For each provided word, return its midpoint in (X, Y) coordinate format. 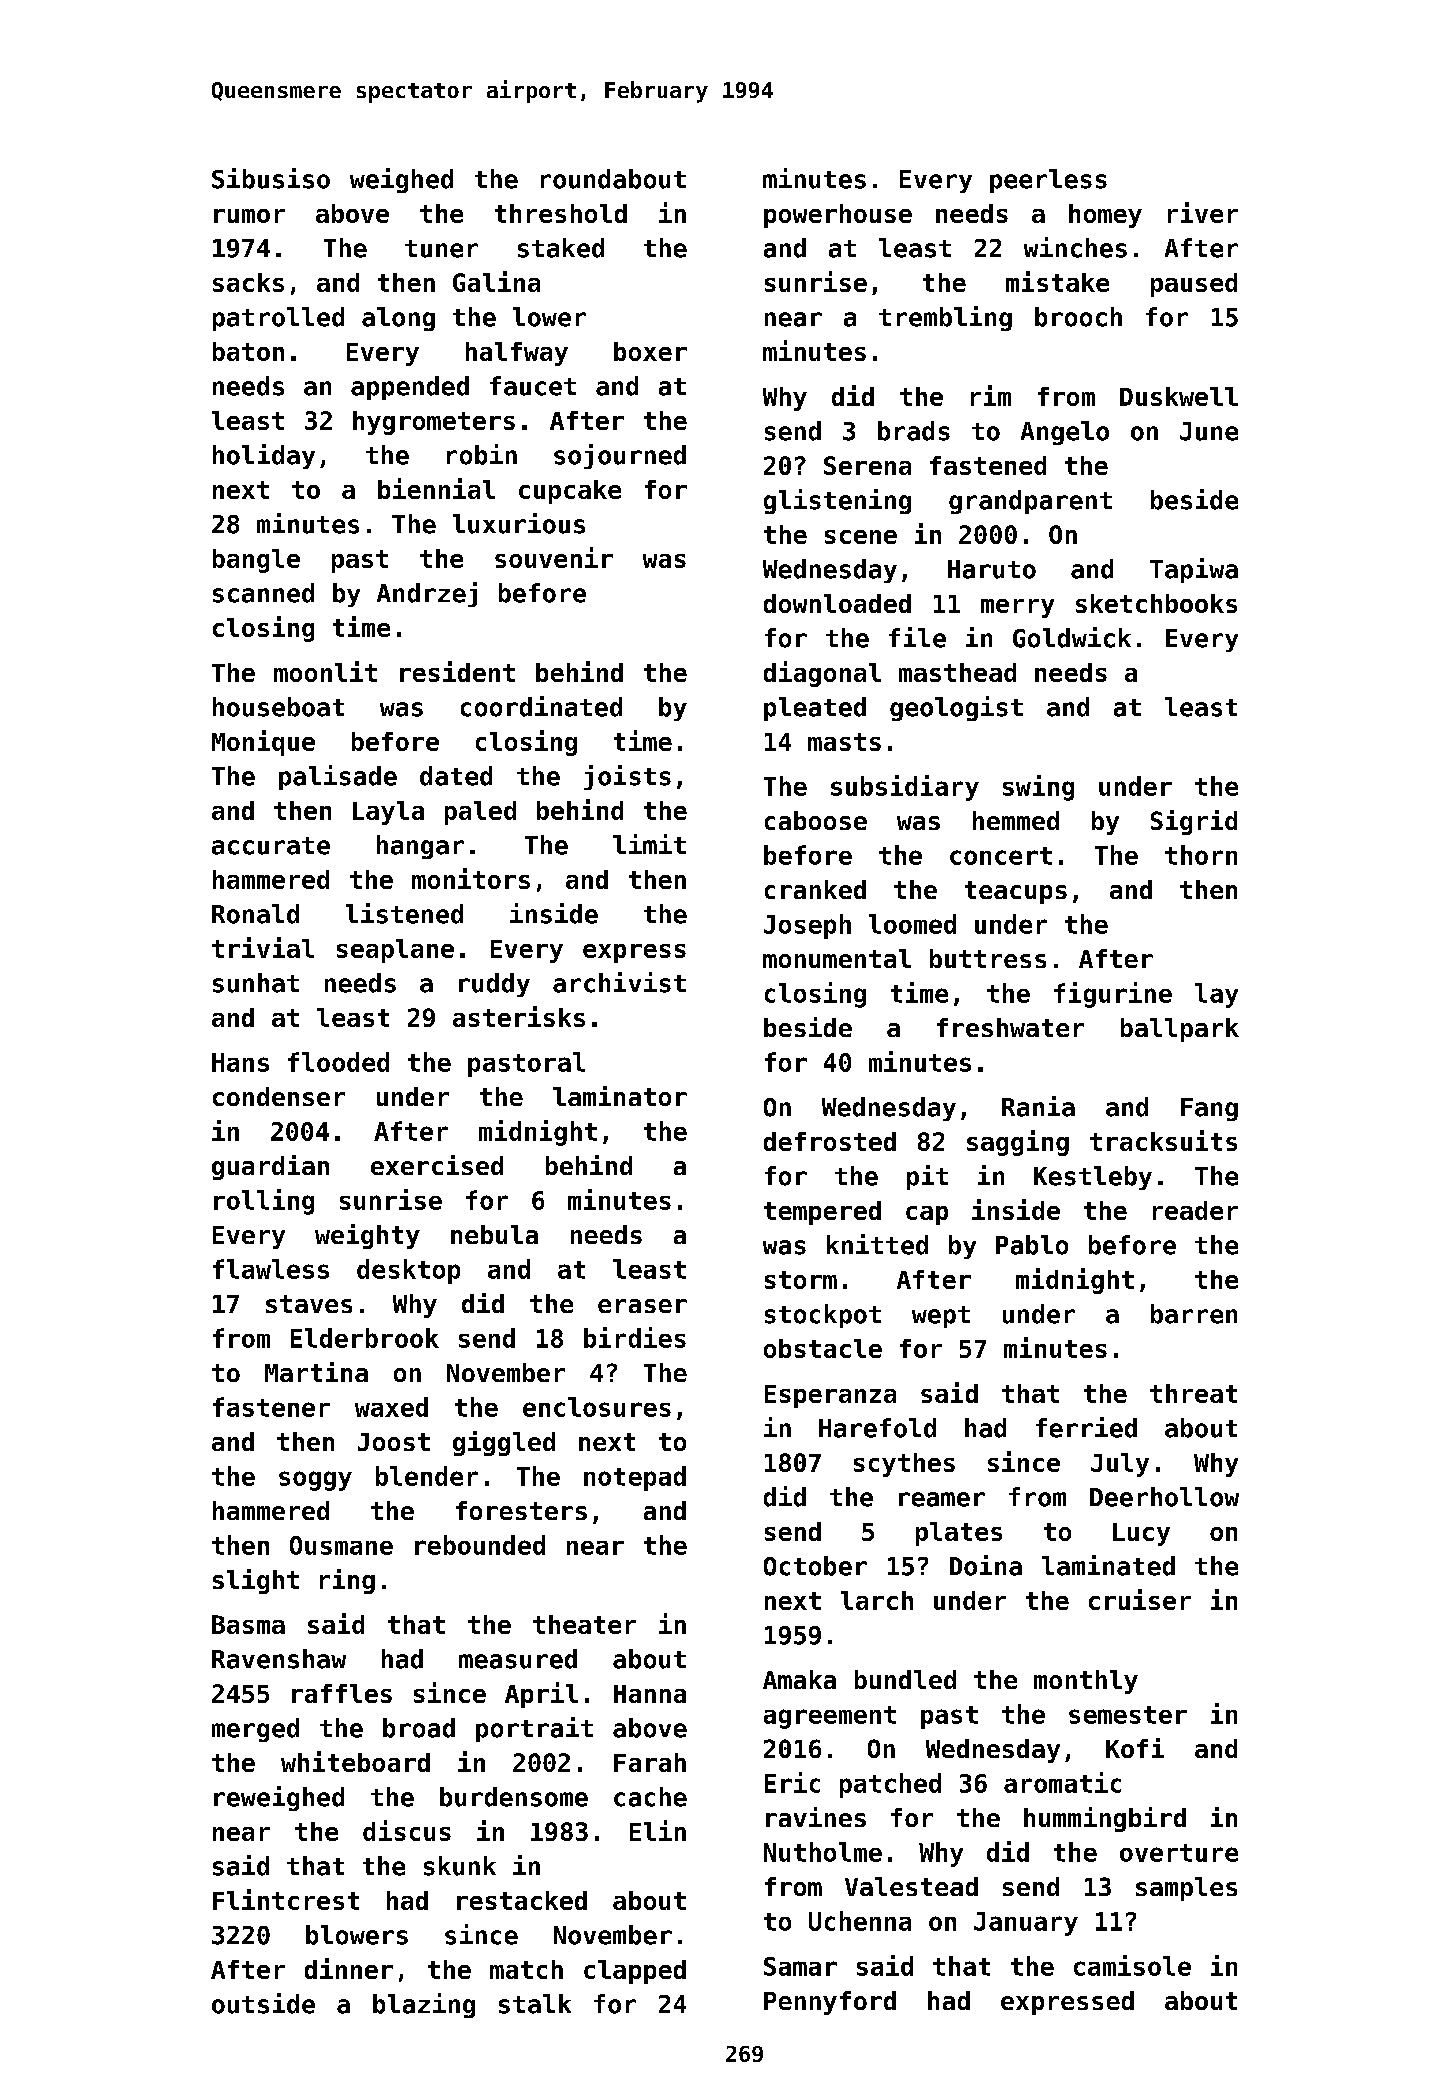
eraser (642, 1306)
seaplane (395, 951)
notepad (635, 1478)
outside (263, 2003)
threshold (561, 213)
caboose (816, 820)
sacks (248, 282)
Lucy (1141, 1534)
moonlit (325, 671)
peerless (1048, 181)
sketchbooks (1156, 603)
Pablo (1032, 1245)
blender (427, 1476)
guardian (270, 1167)
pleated (815, 709)
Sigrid (1194, 822)
